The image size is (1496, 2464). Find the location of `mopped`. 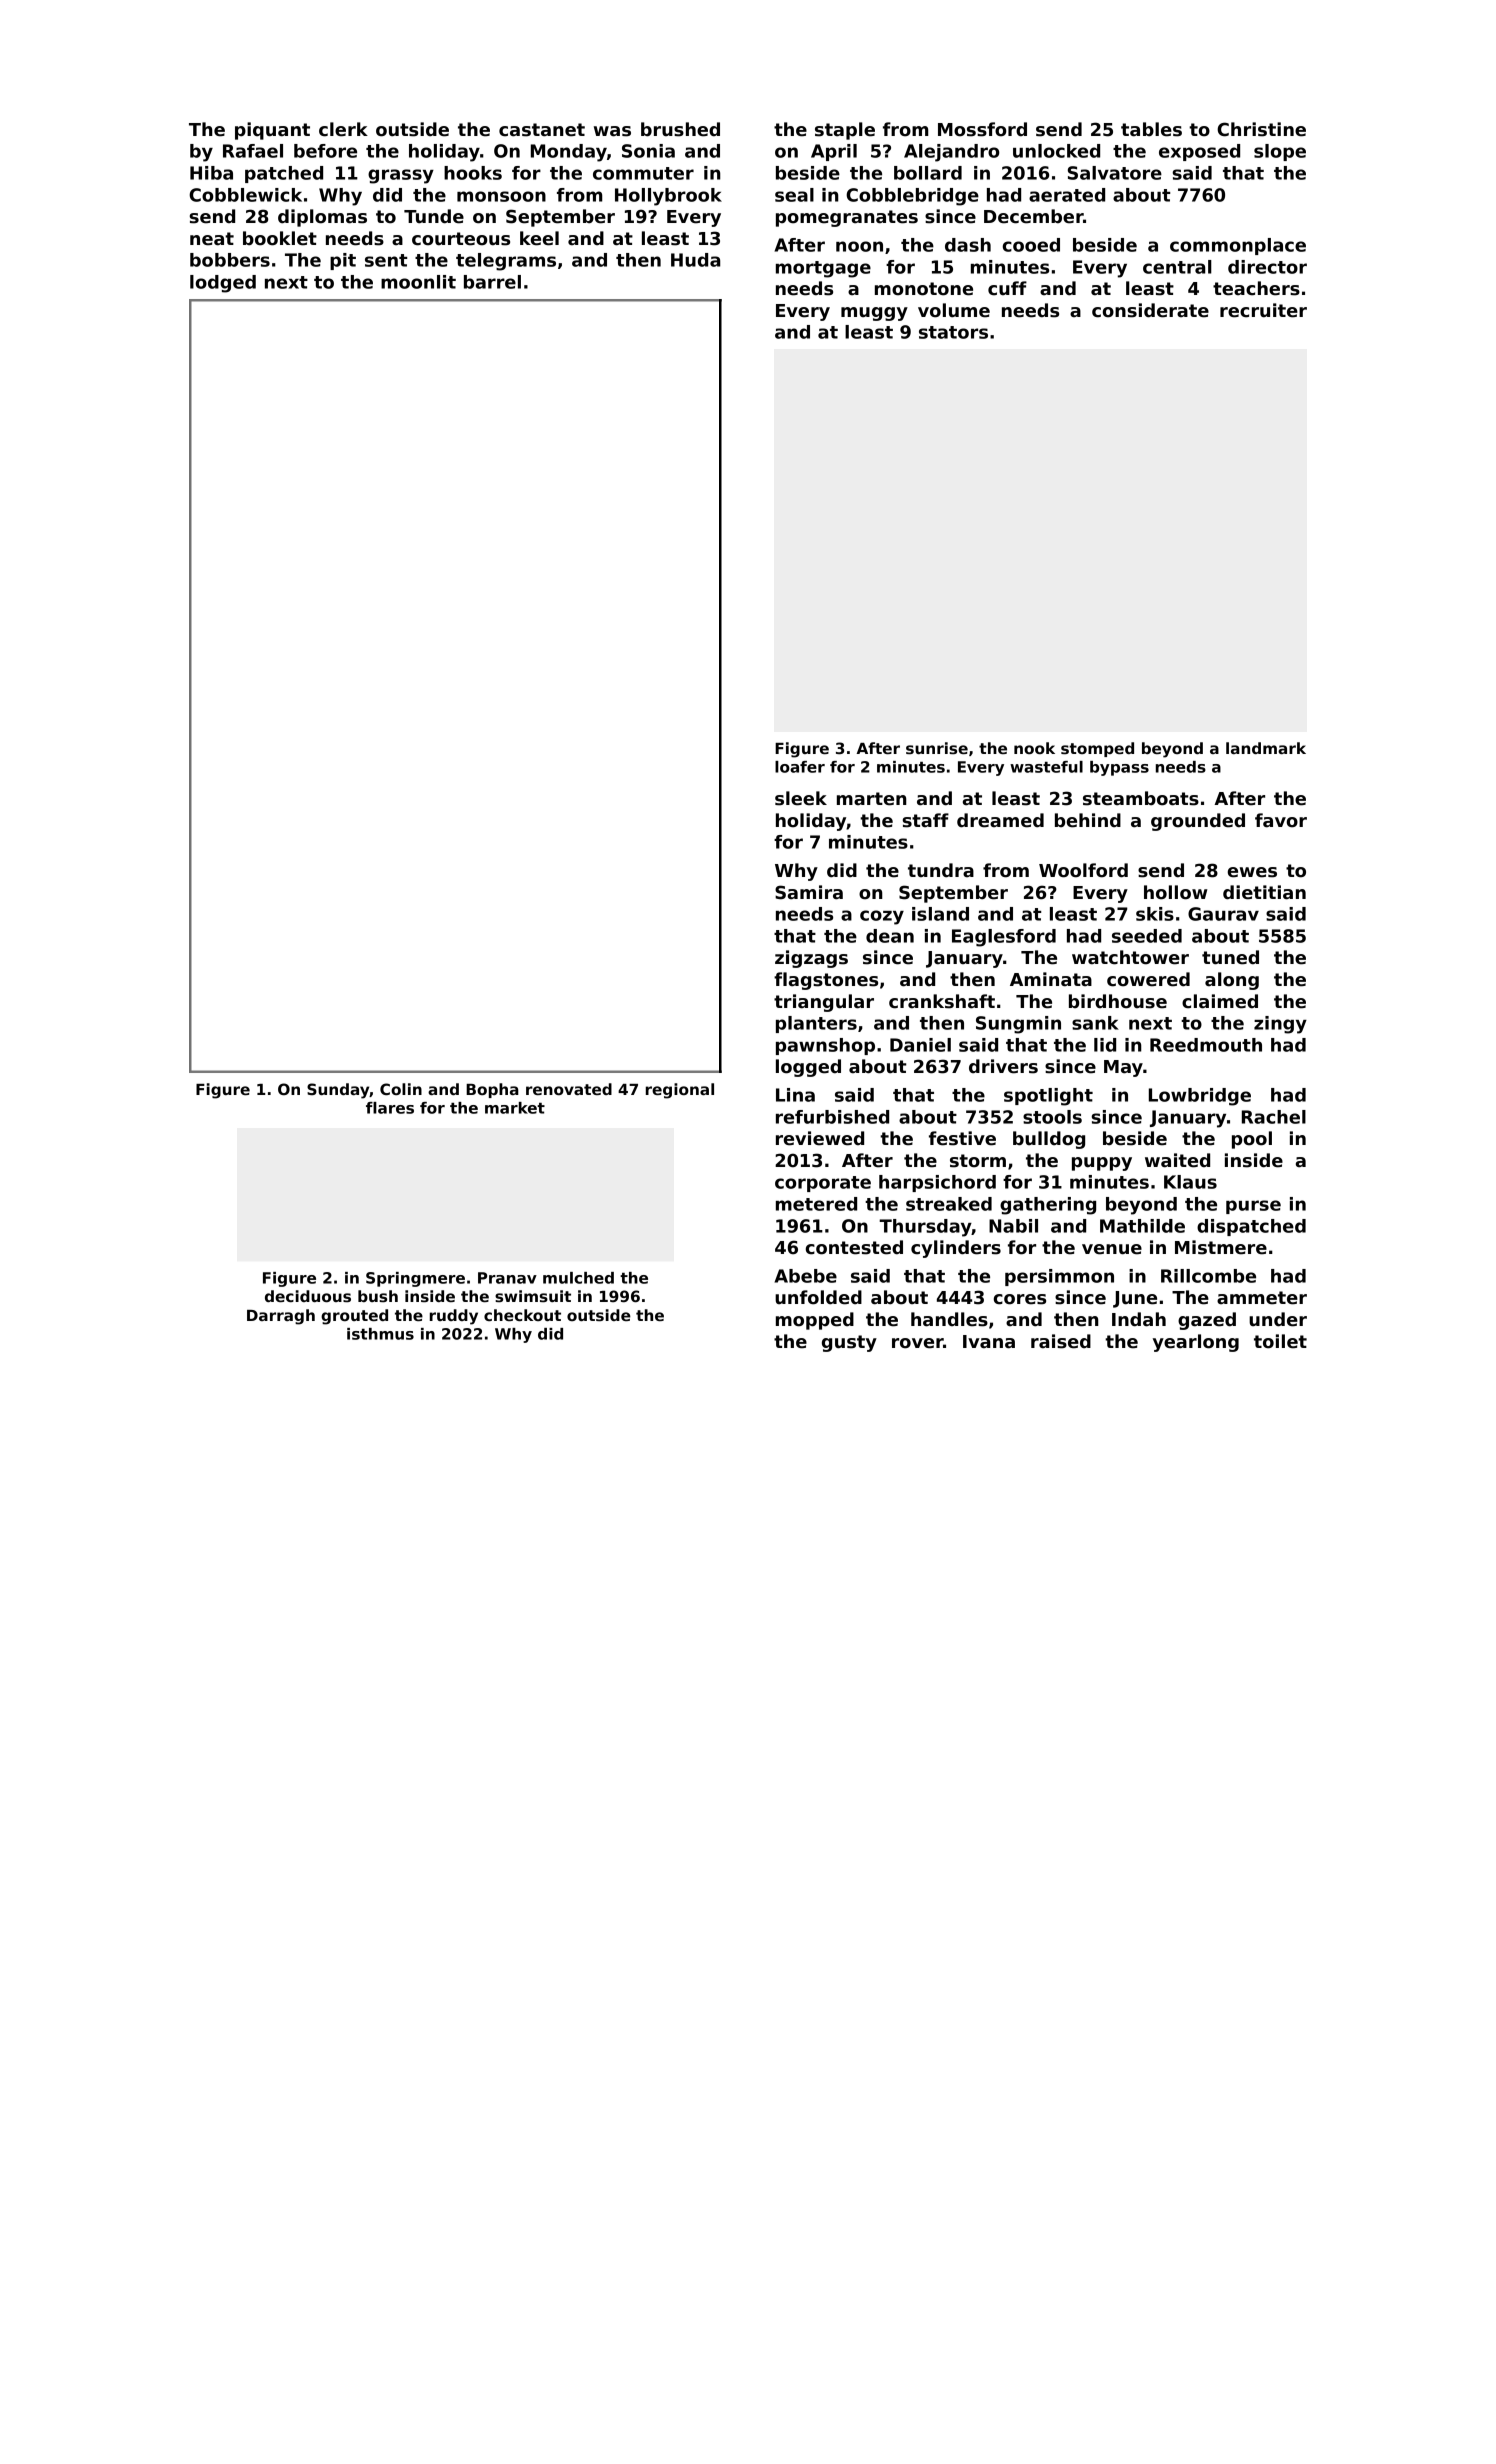

mopped is located at coordinates (815, 1321).
